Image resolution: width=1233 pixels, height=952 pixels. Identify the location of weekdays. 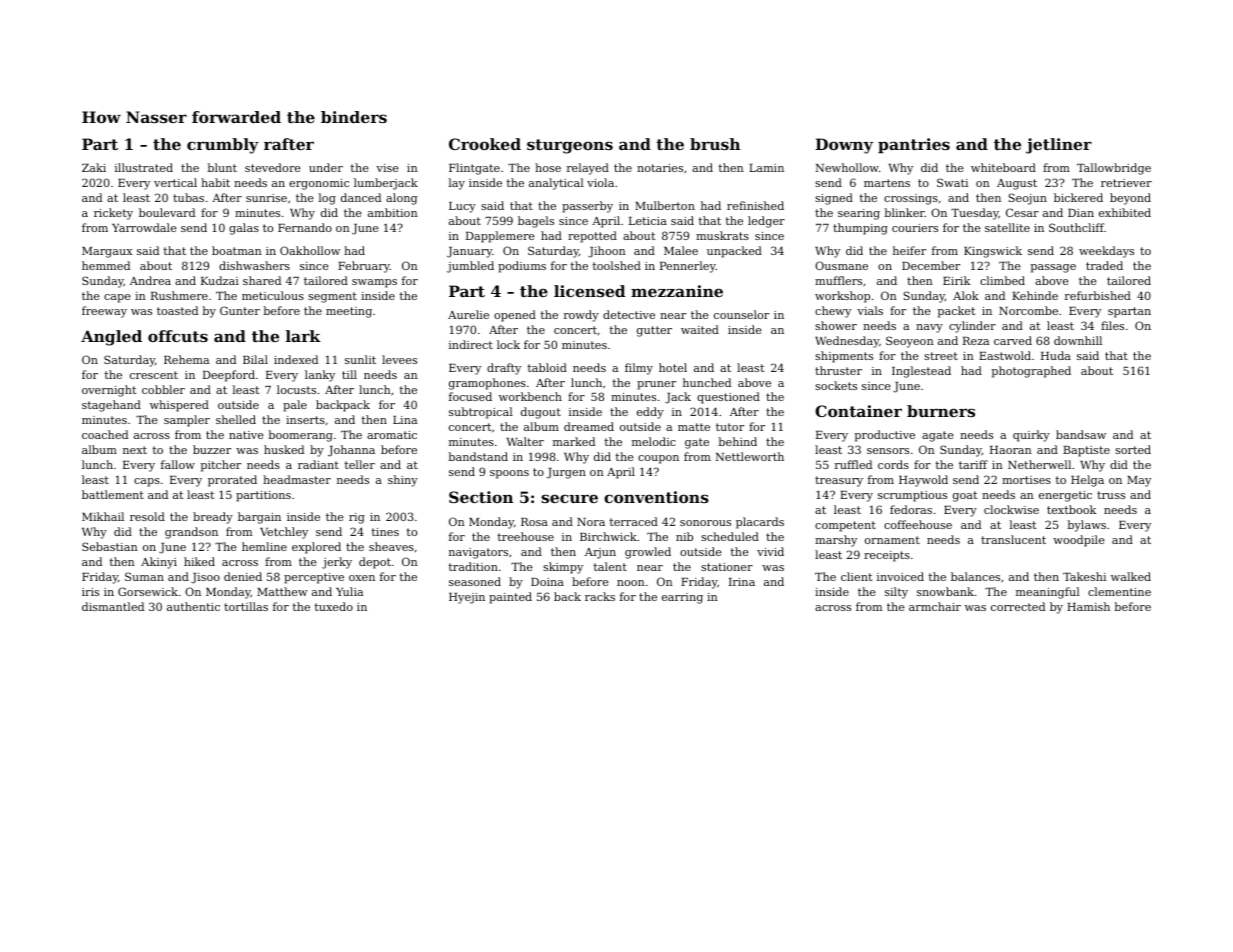
(1106, 252).
